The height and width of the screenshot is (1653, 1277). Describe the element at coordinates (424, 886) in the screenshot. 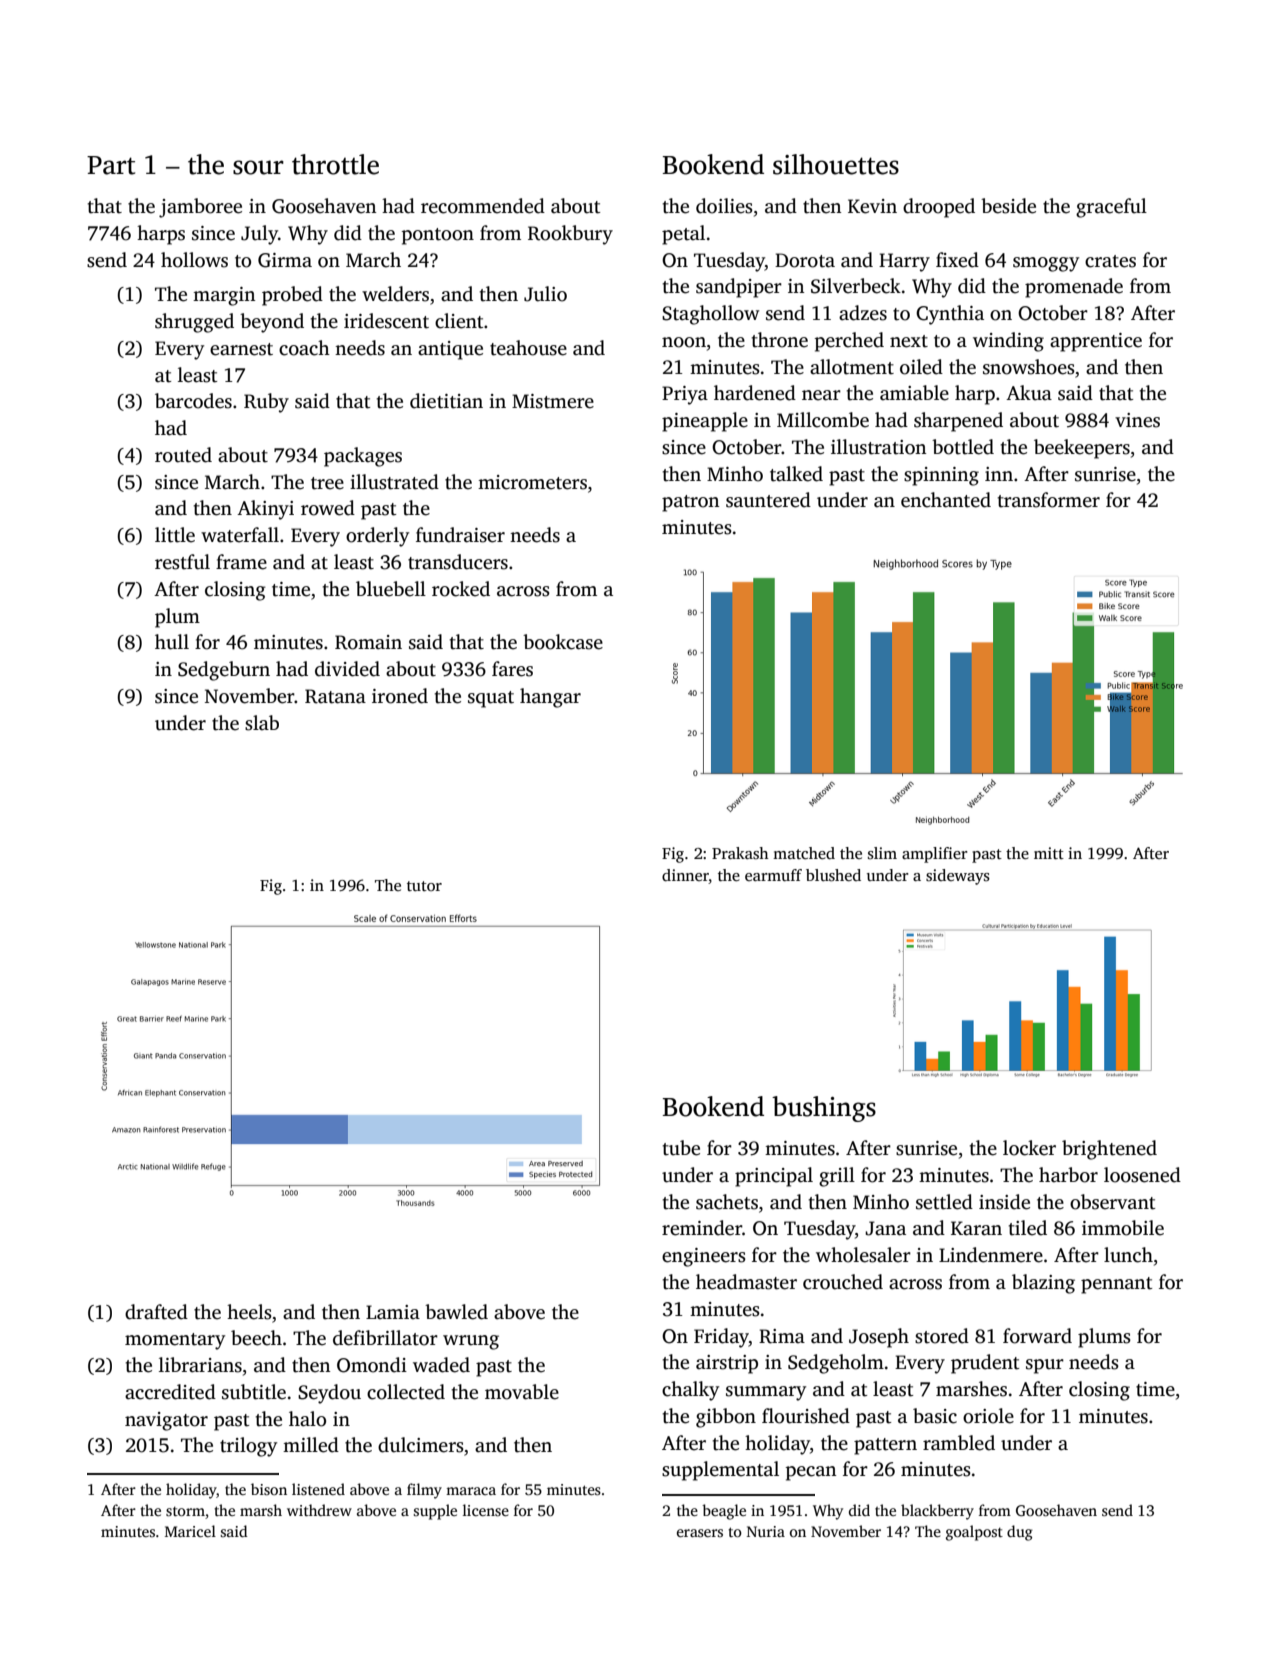

I see `tutor` at that location.
